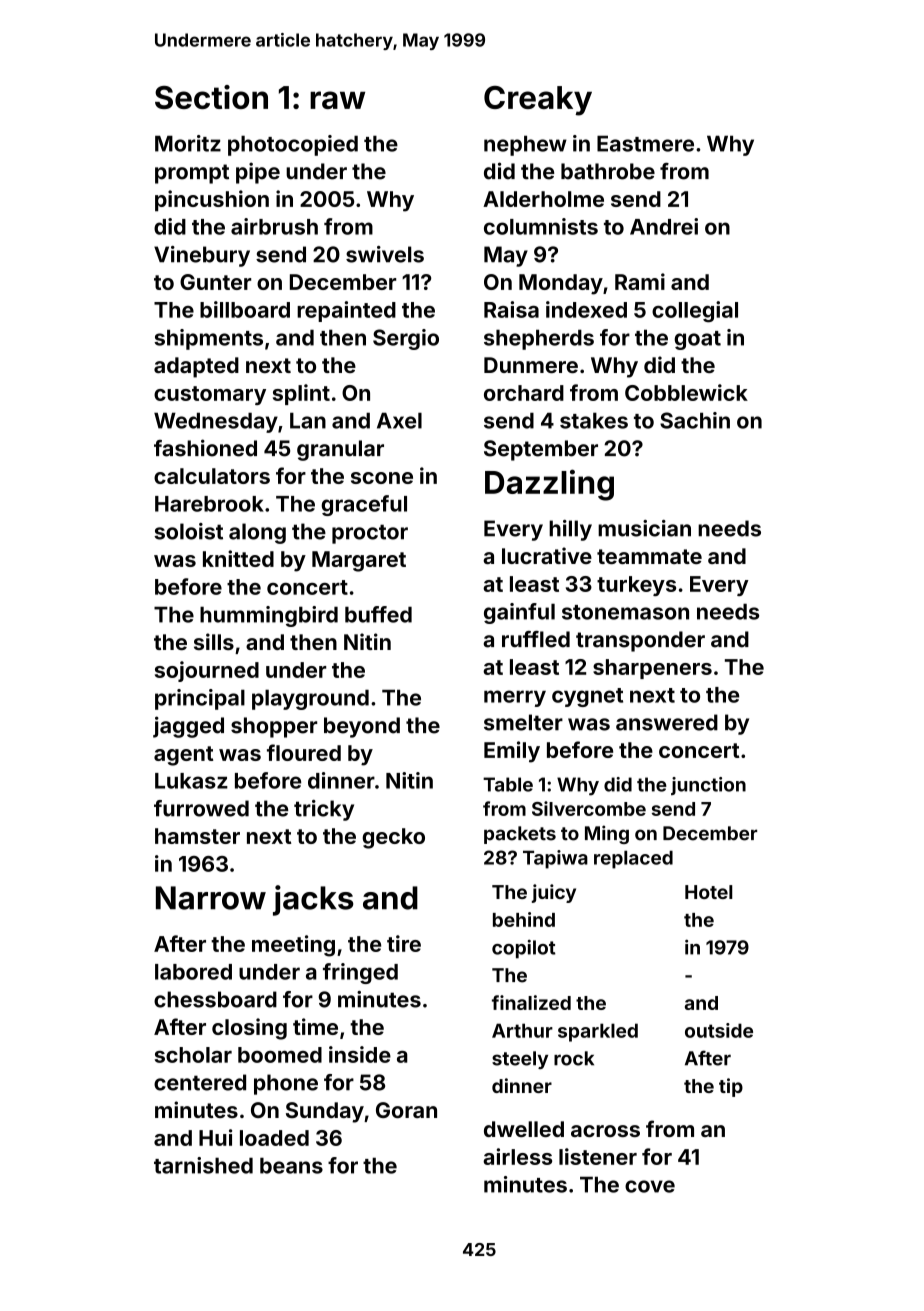 The height and width of the screenshot is (1311, 924). What do you see at coordinates (708, 892) in the screenshot?
I see `Hotel` at bounding box center [708, 892].
